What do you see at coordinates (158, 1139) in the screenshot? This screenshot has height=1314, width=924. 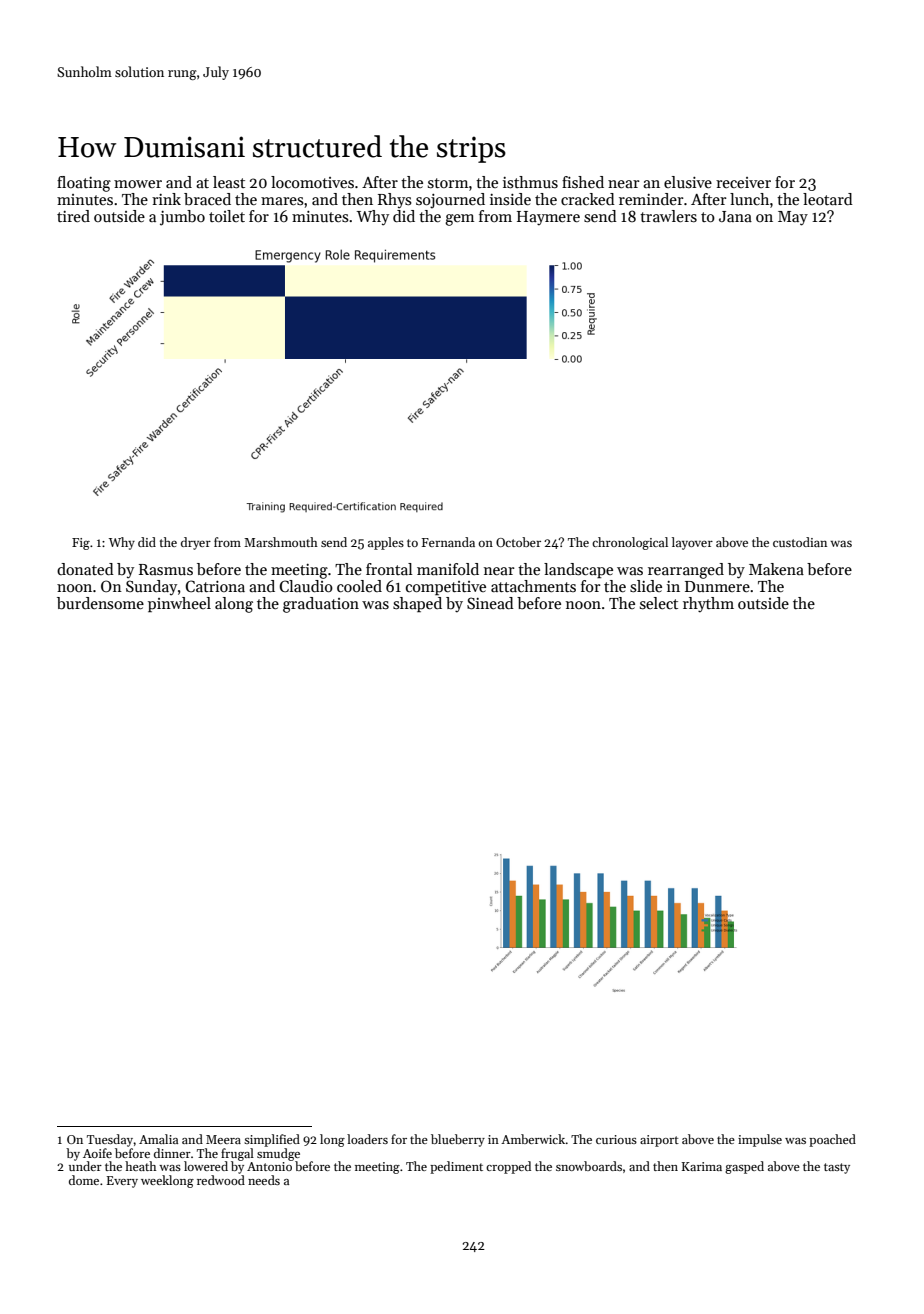 I see `Amalia` at bounding box center [158, 1139].
